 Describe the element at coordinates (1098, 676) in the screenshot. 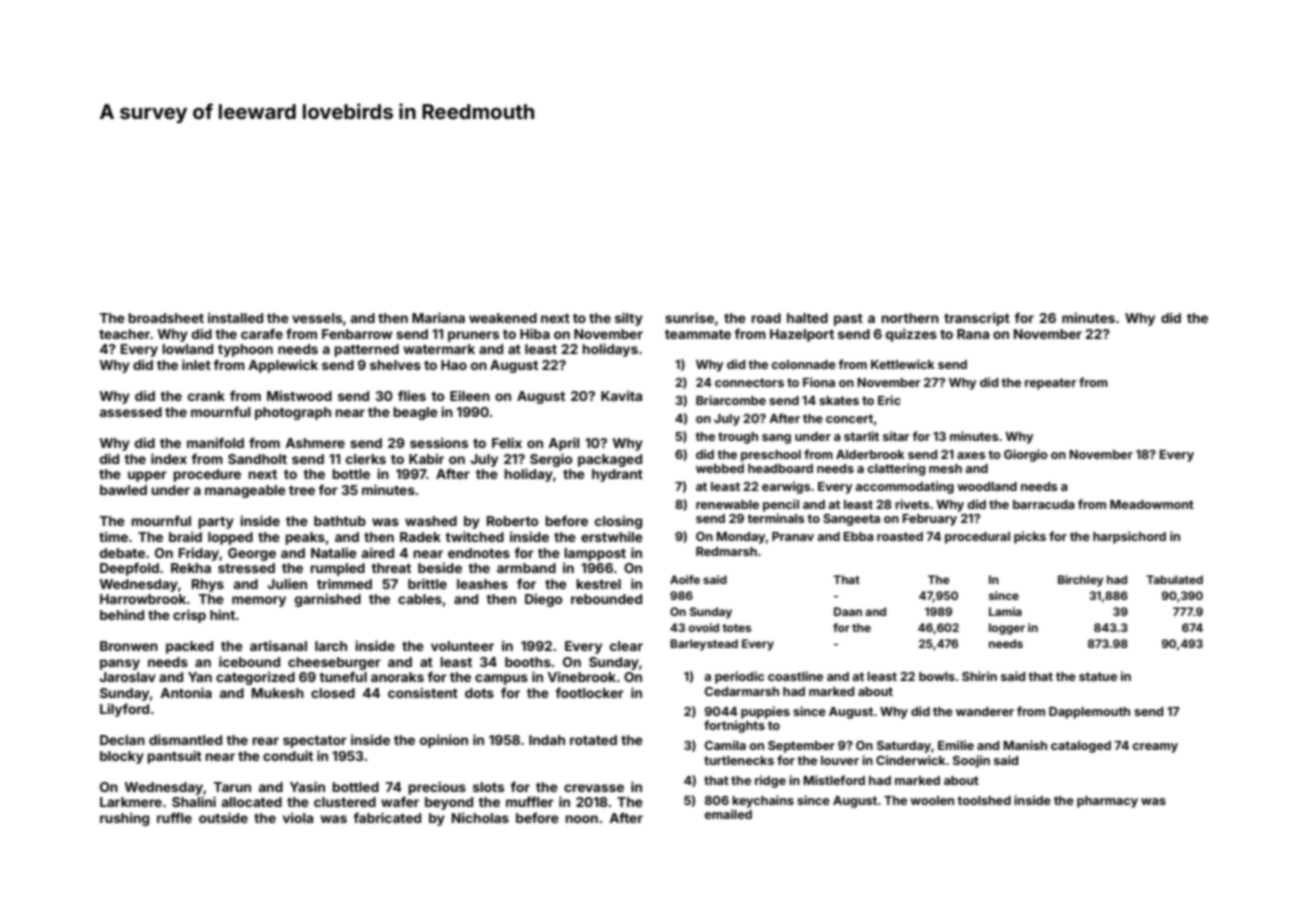

I see `statue` at that location.
